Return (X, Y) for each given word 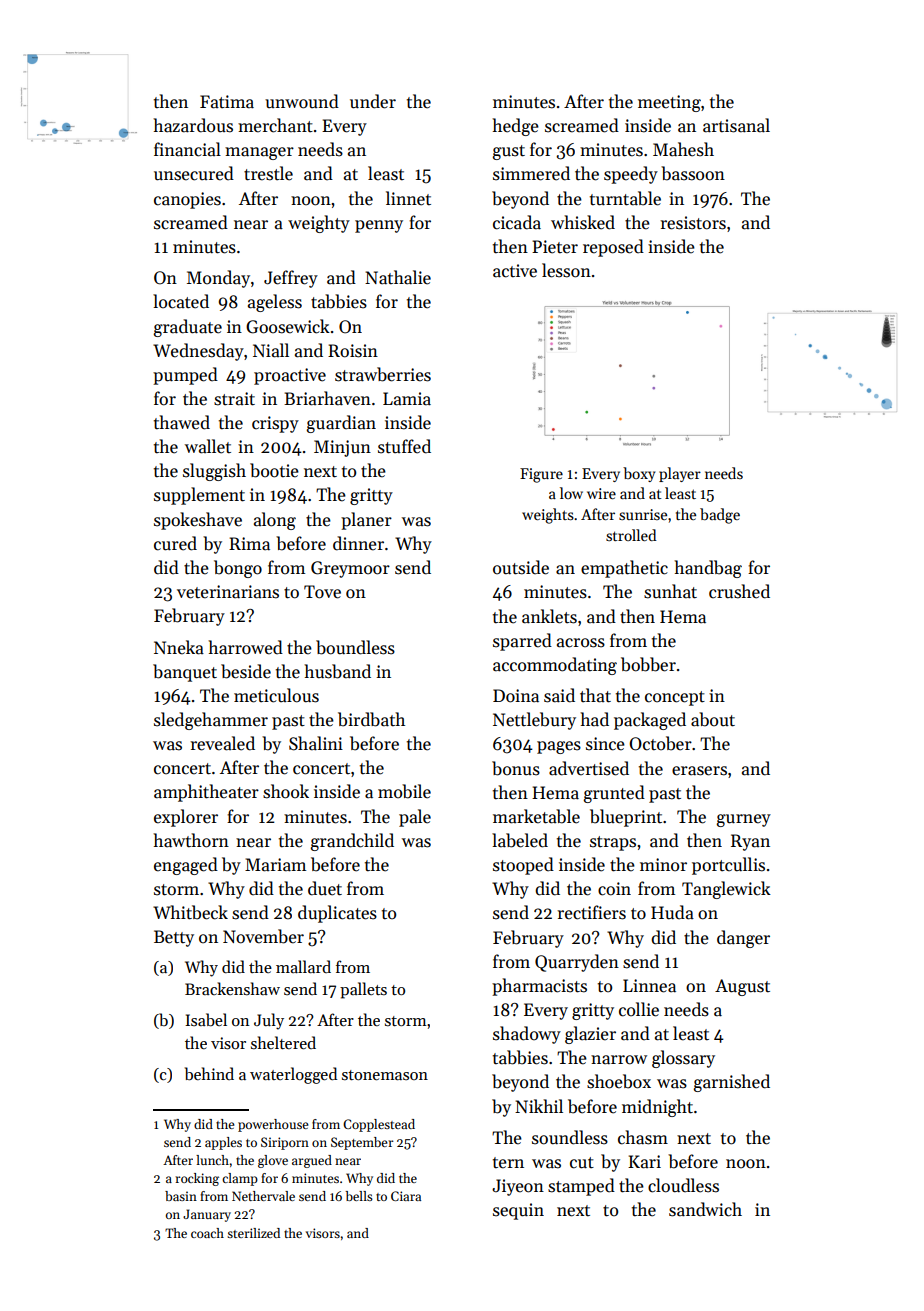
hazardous (193, 125)
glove (273, 1161)
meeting (669, 103)
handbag (708, 569)
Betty (174, 938)
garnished (732, 1083)
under (373, 101)
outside (521, 567)
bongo (238, 569)
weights (548, 516)
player (680, 474)
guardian (341, 424)
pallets (363, 990)
